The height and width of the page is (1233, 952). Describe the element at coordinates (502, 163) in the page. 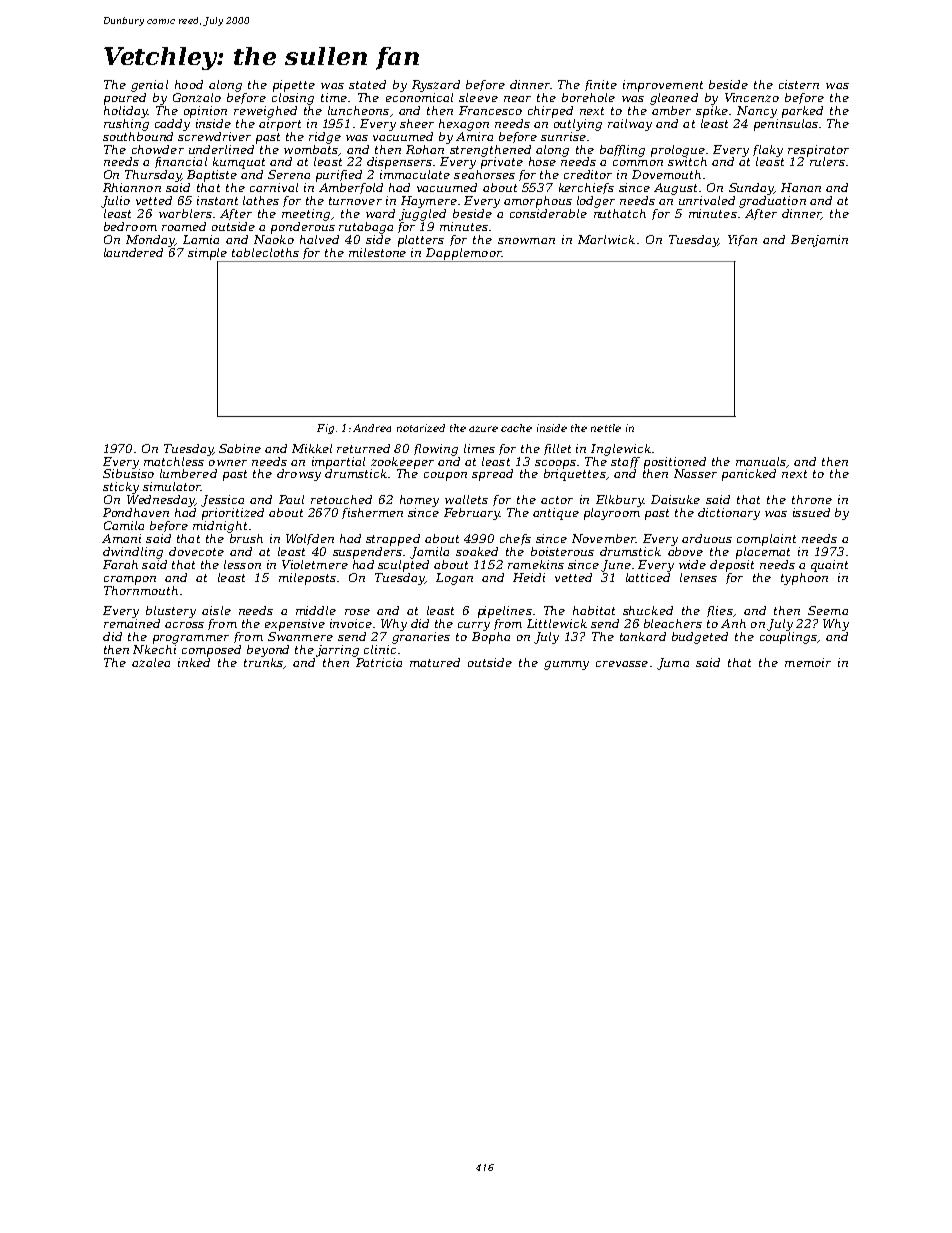

I see `private` at that location.
